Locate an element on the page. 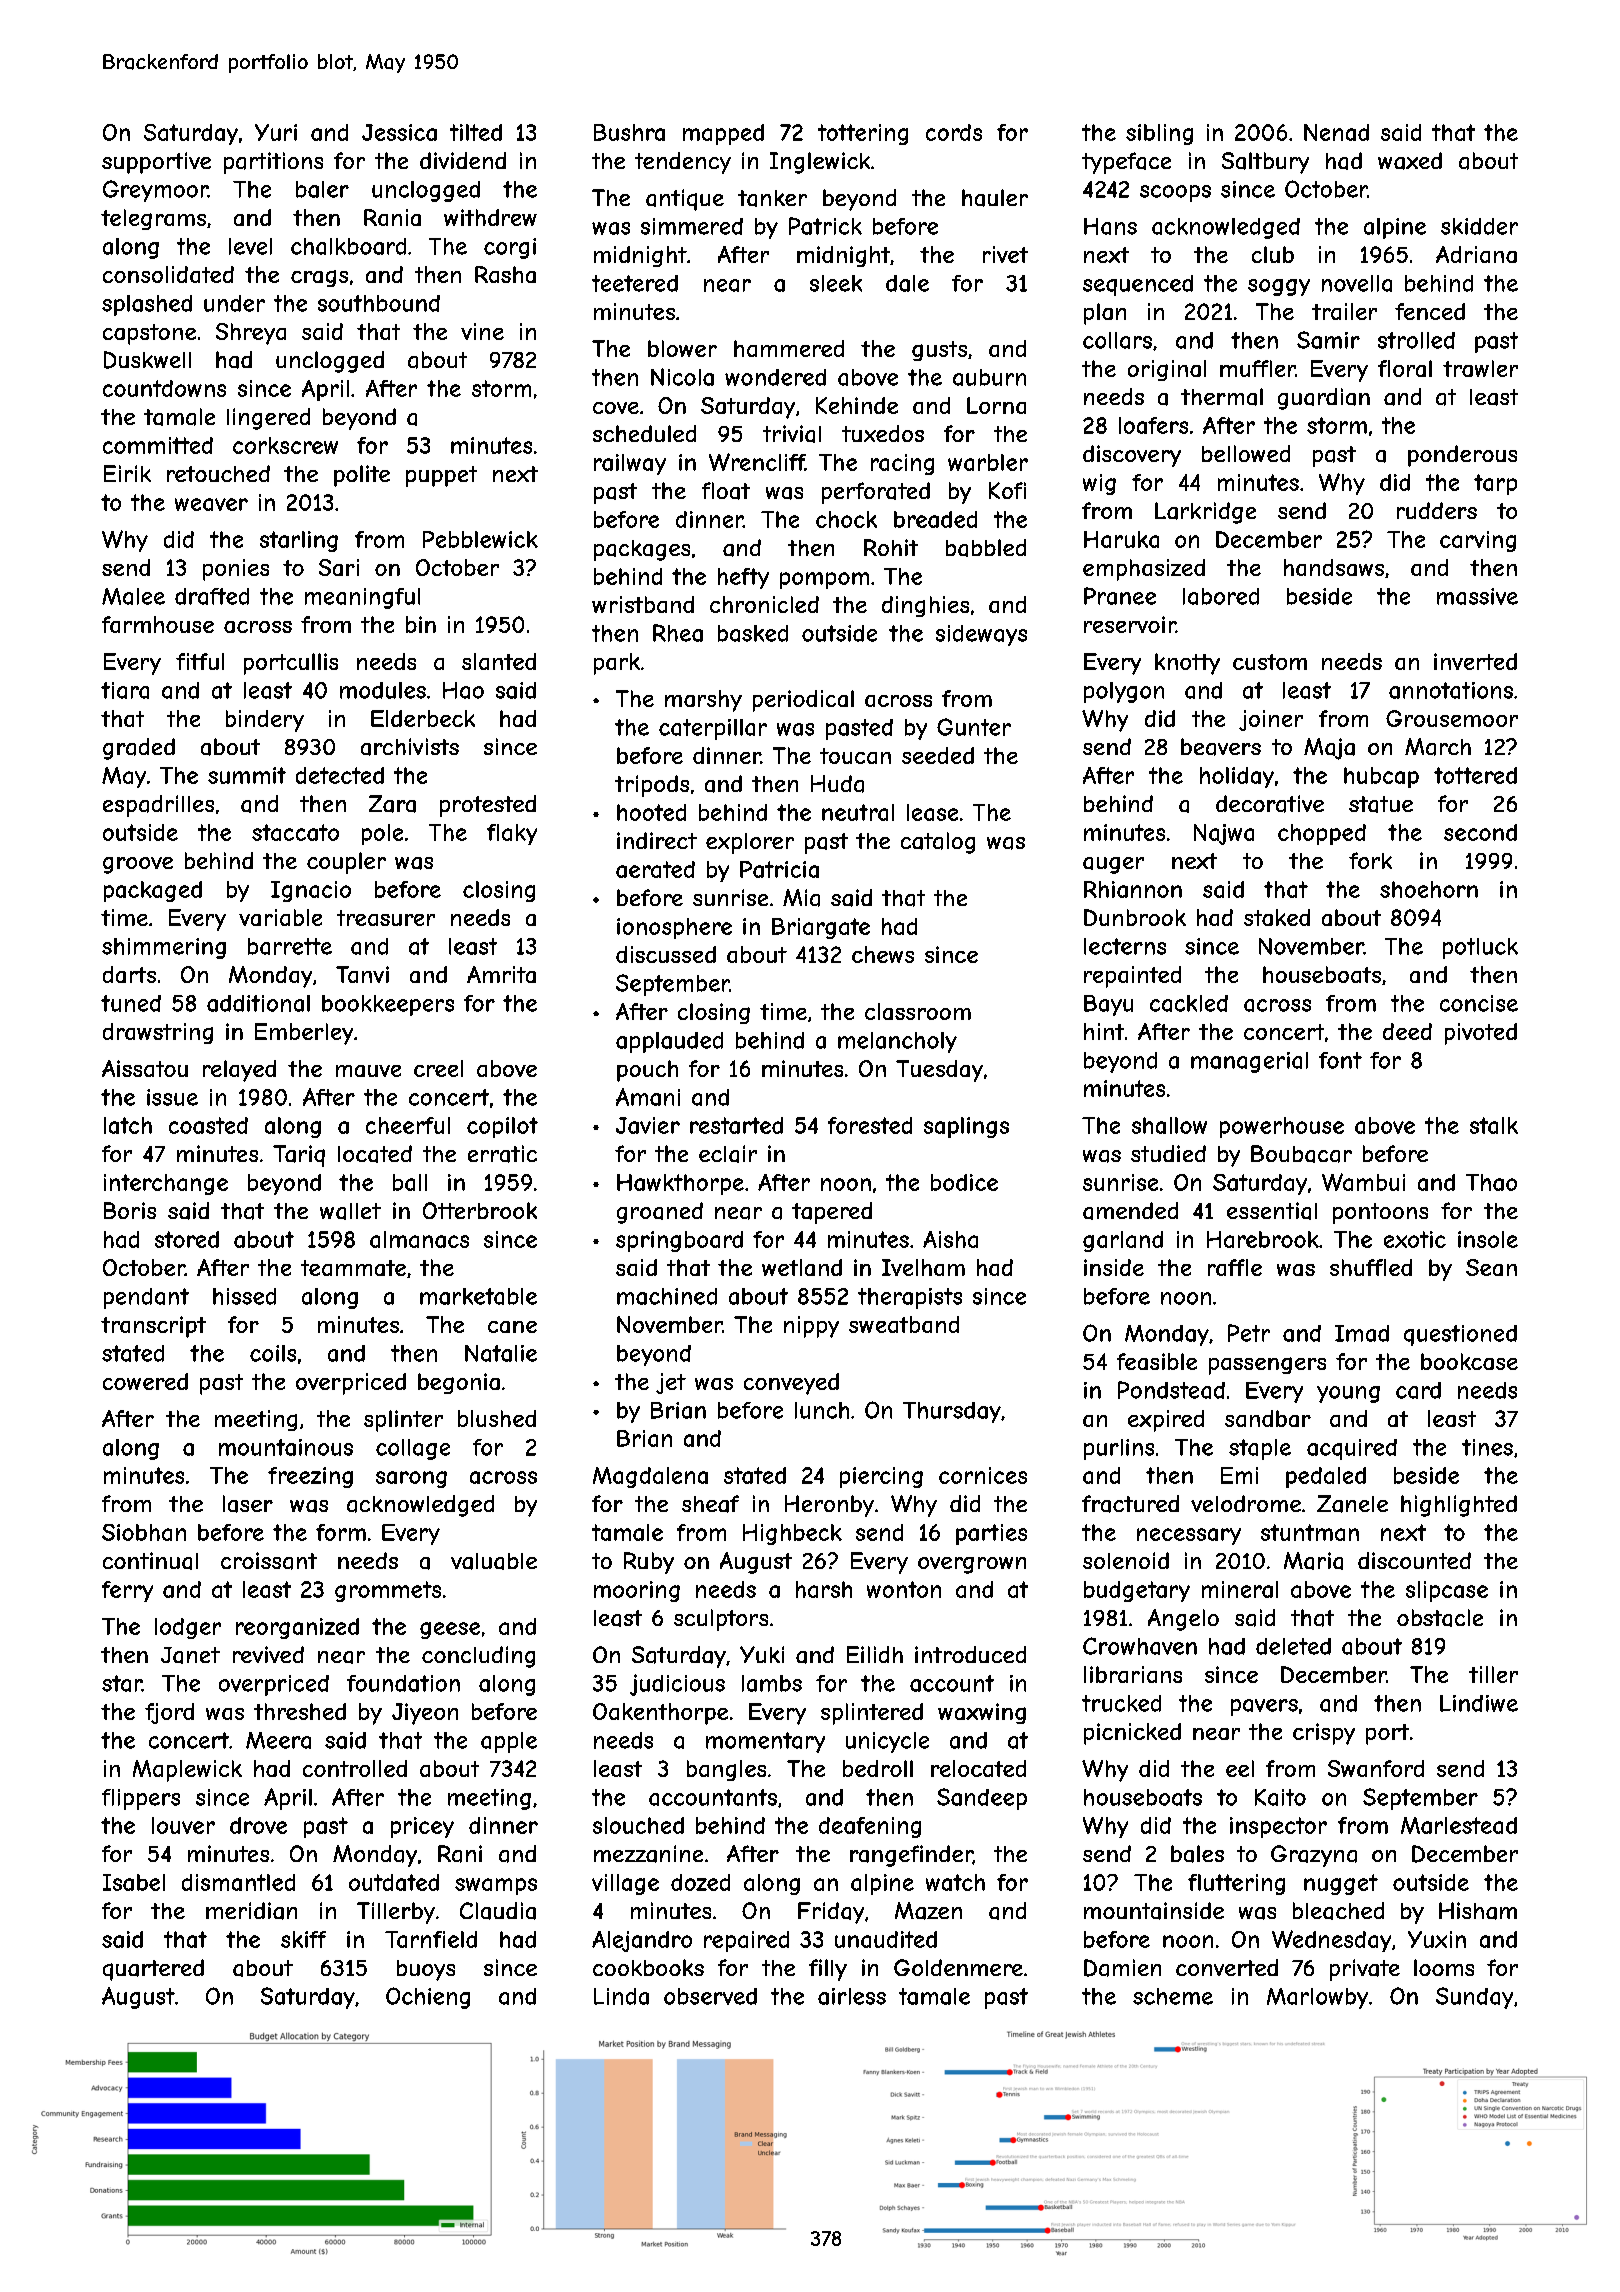 The height and width of the document is (2292, 1620). Ivelham is located at coordinates (923, 1267).
